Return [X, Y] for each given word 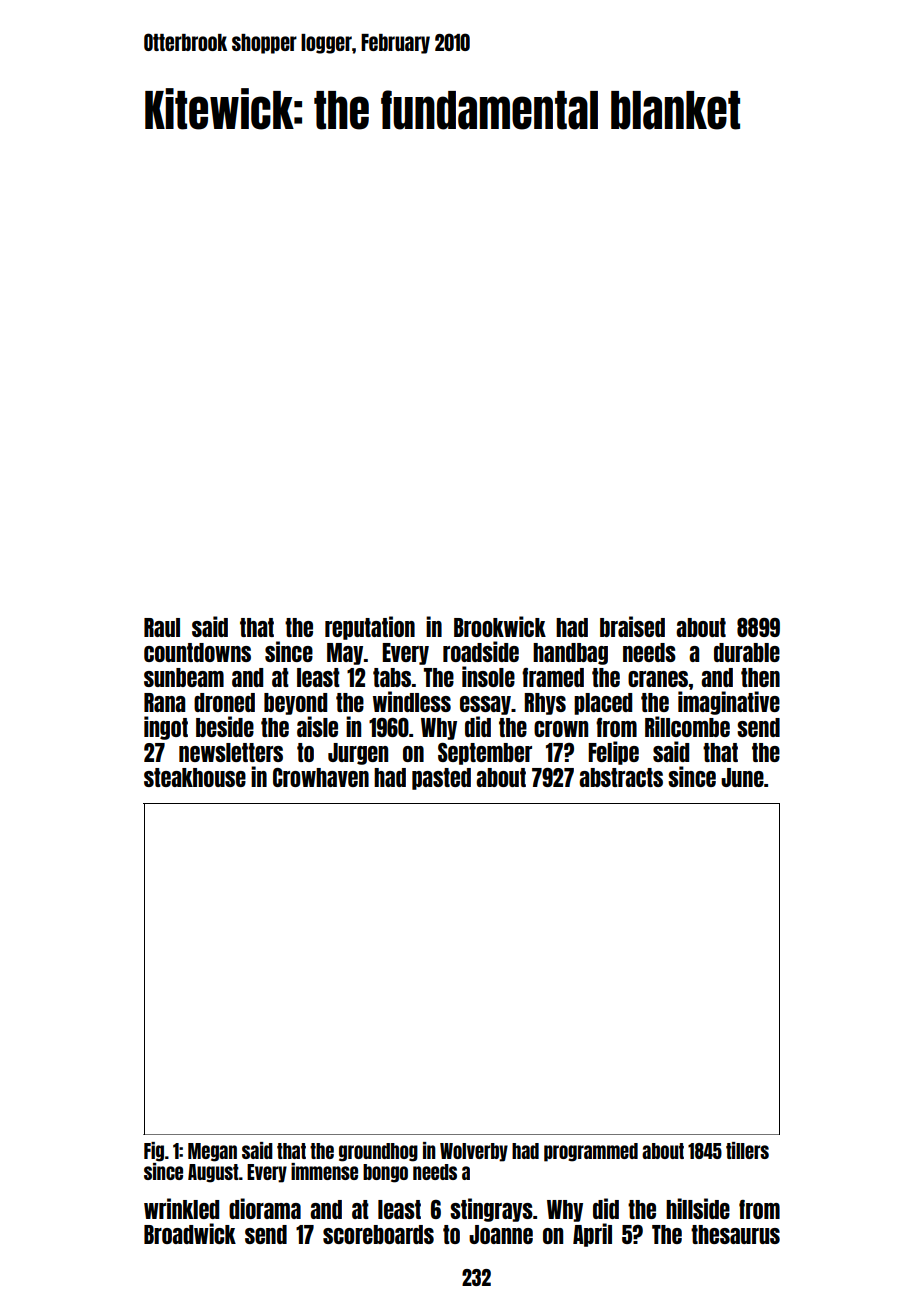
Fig [154, 1152]
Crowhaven [321, 777]
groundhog [378, 1152]
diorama [265, 1208]
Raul [162, 627]
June [742, 777]
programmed [591, 1152]
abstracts [621, 777]
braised [632, 626]
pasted [441, 779]
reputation [370, 628]
